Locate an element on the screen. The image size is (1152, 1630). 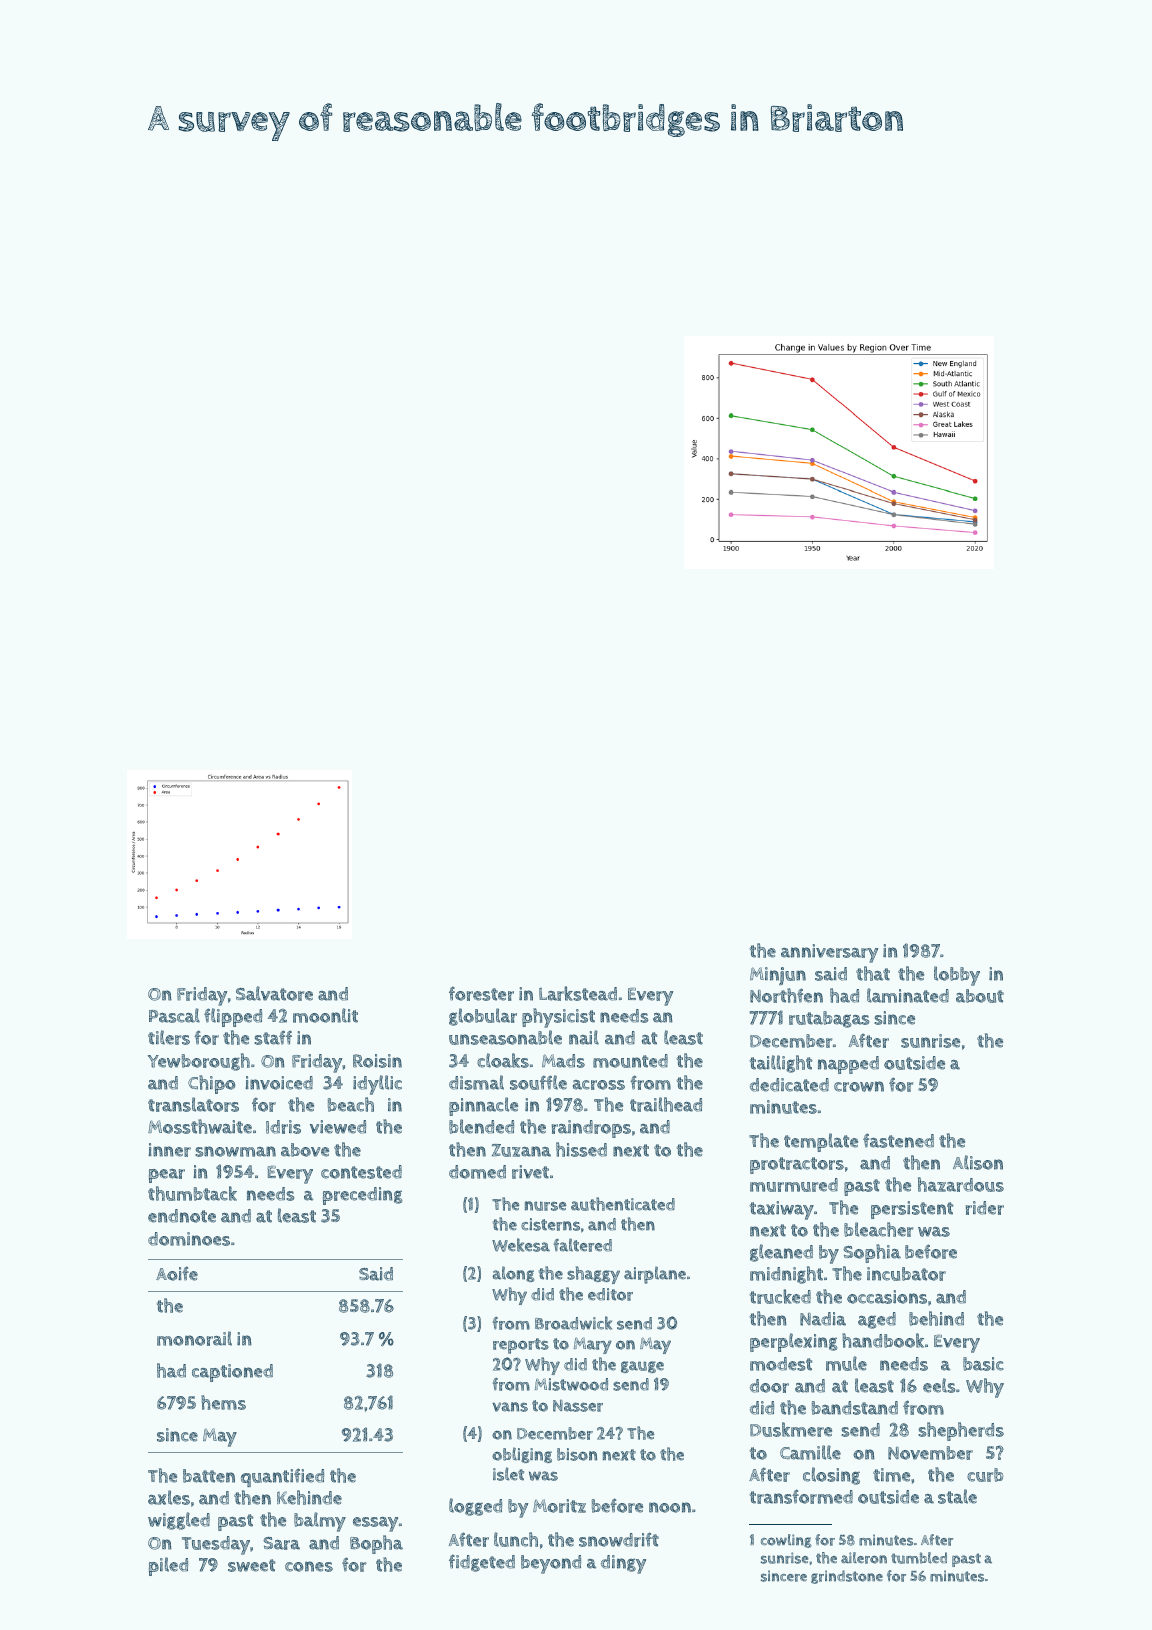
piled is located at coordinates (168, 1566).
